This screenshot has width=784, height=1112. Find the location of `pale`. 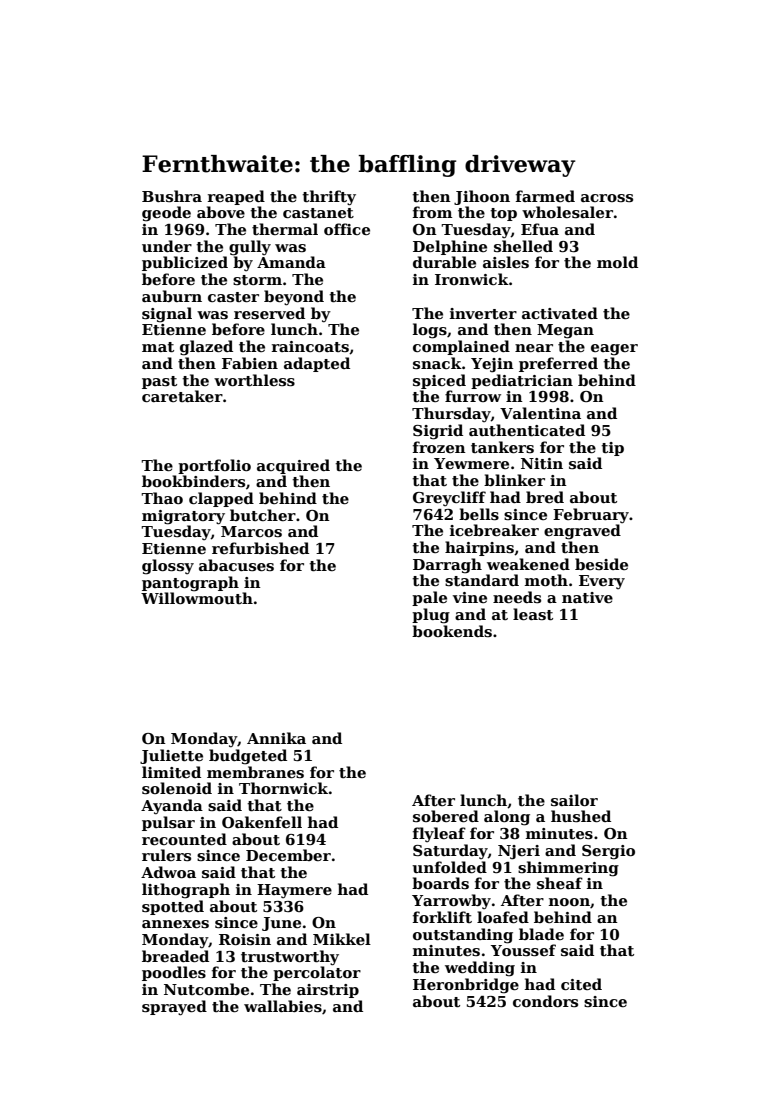

pale is located at coordinates (429, 598).
